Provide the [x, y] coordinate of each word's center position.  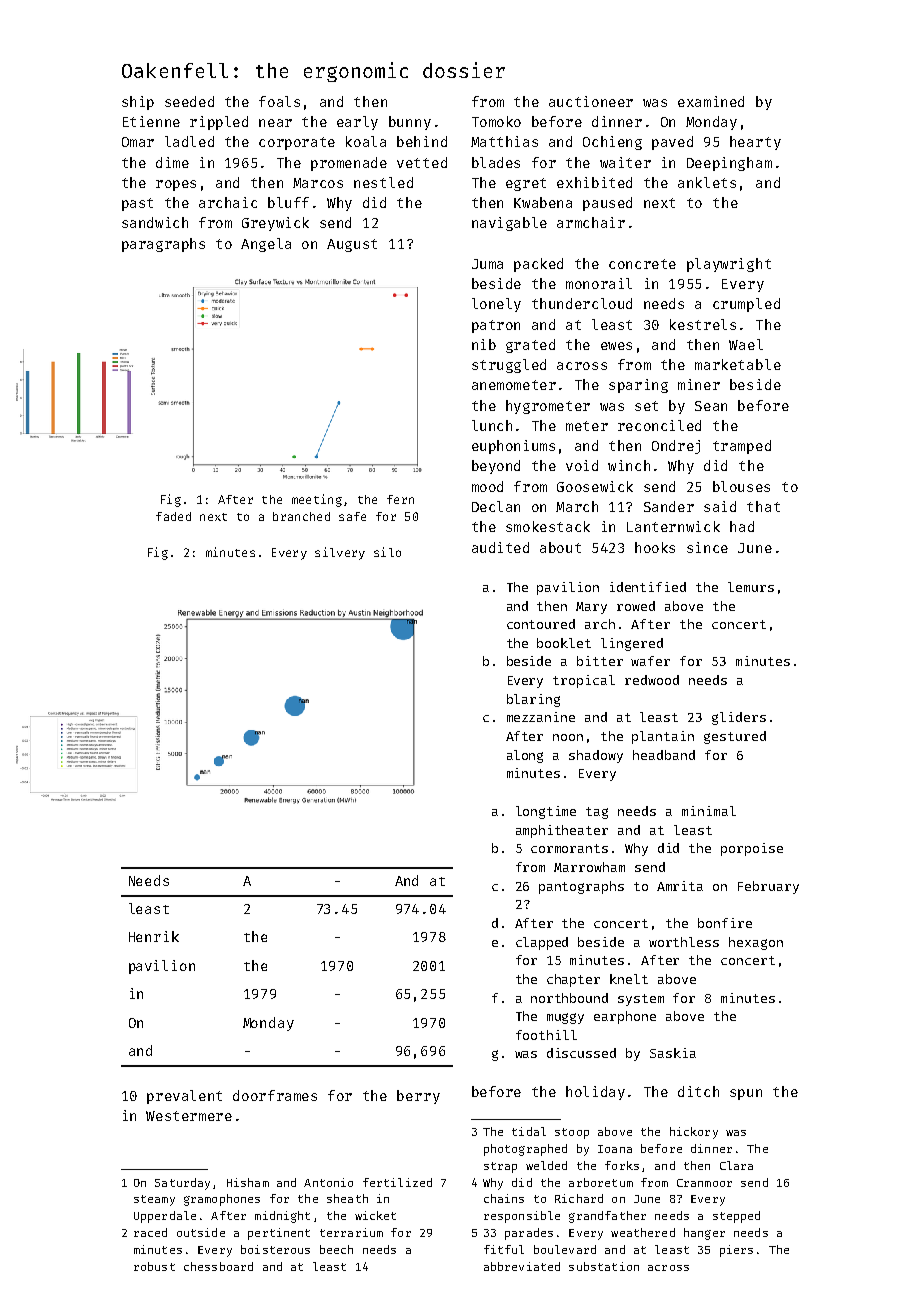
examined [711, 101]
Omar [138, 142]
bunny [410, 123]
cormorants [569, 848]
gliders [739, 718]
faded [173, 516]
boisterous [275, 1249]
